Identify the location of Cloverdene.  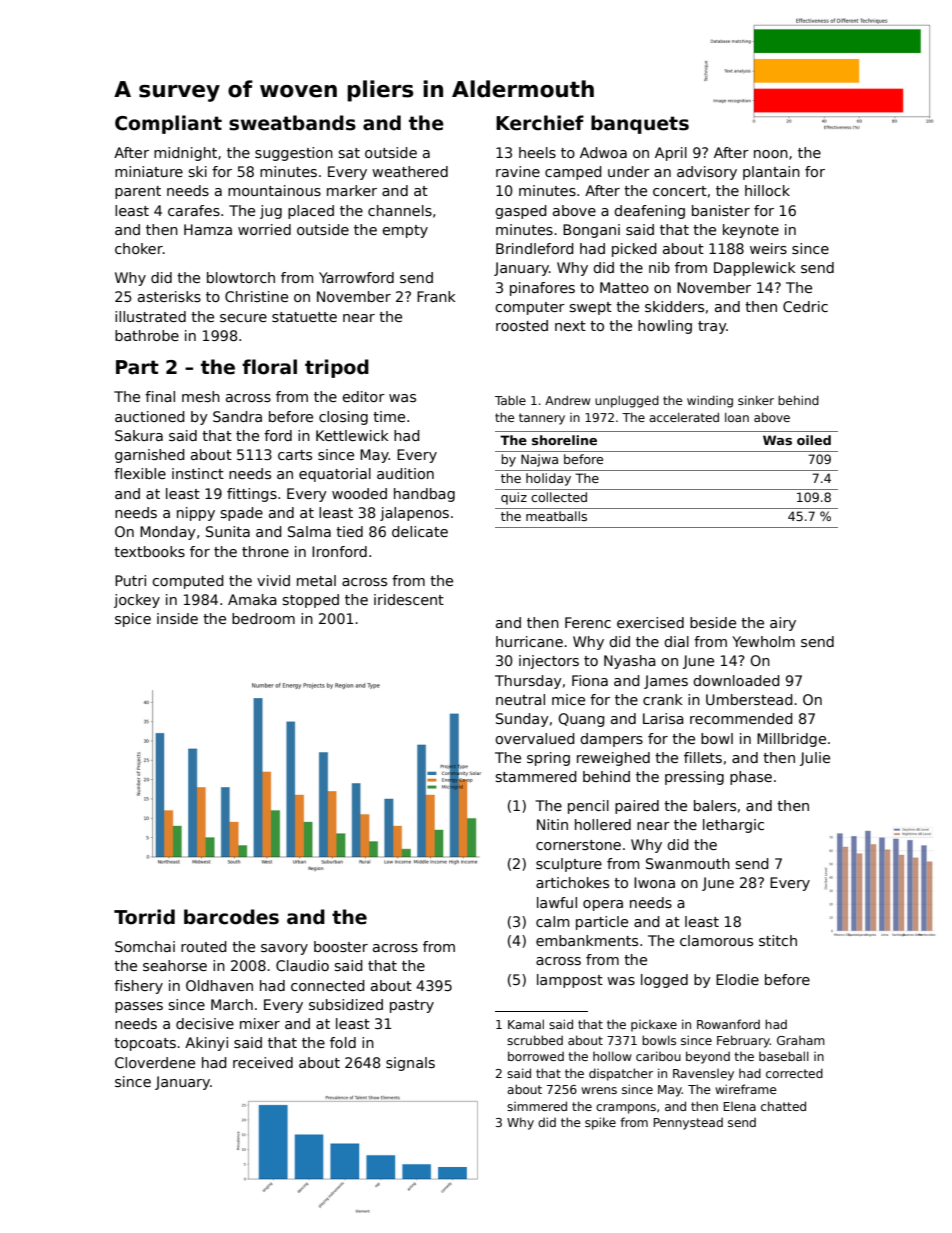
(155, 1062).
